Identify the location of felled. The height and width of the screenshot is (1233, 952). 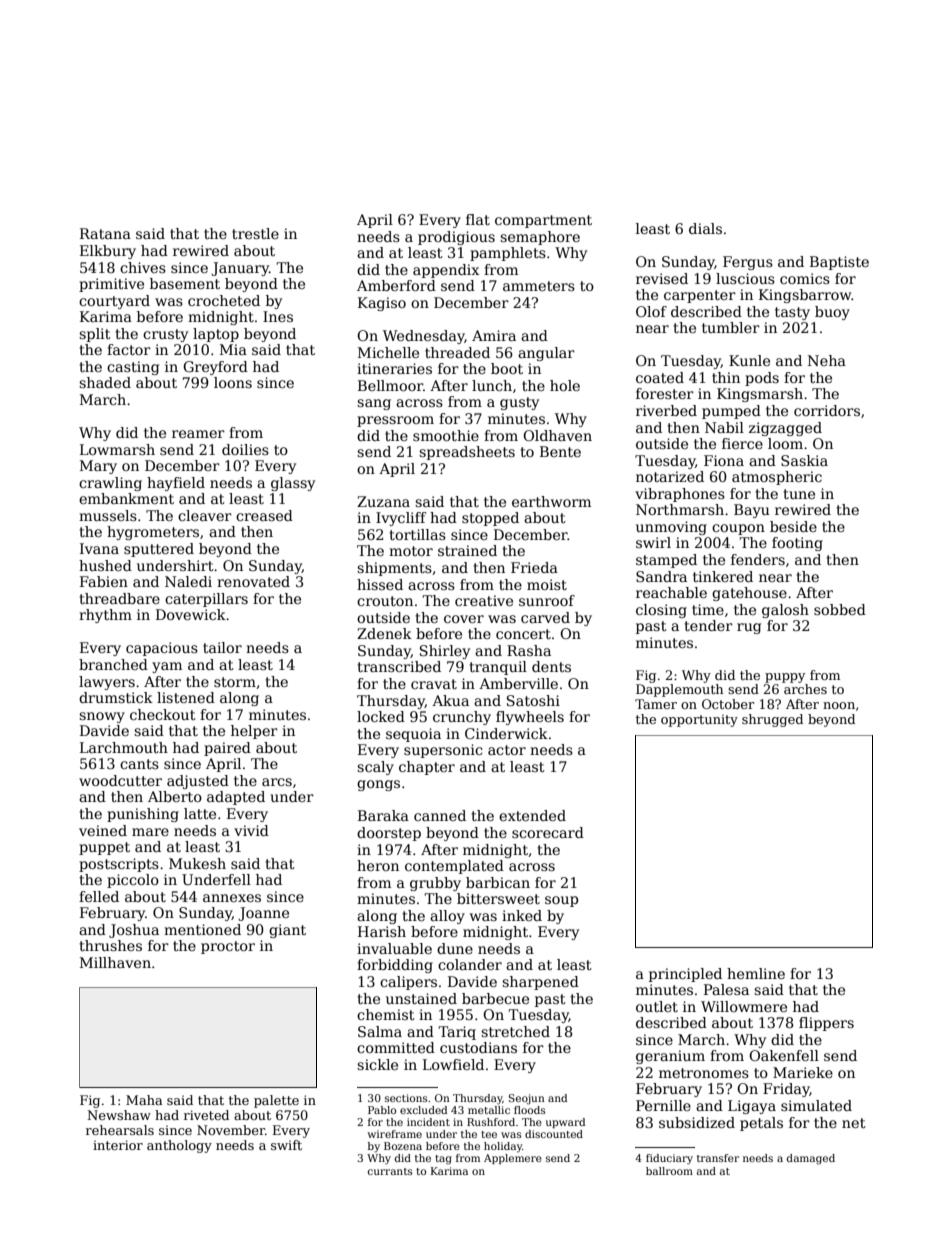
(99, 896).
